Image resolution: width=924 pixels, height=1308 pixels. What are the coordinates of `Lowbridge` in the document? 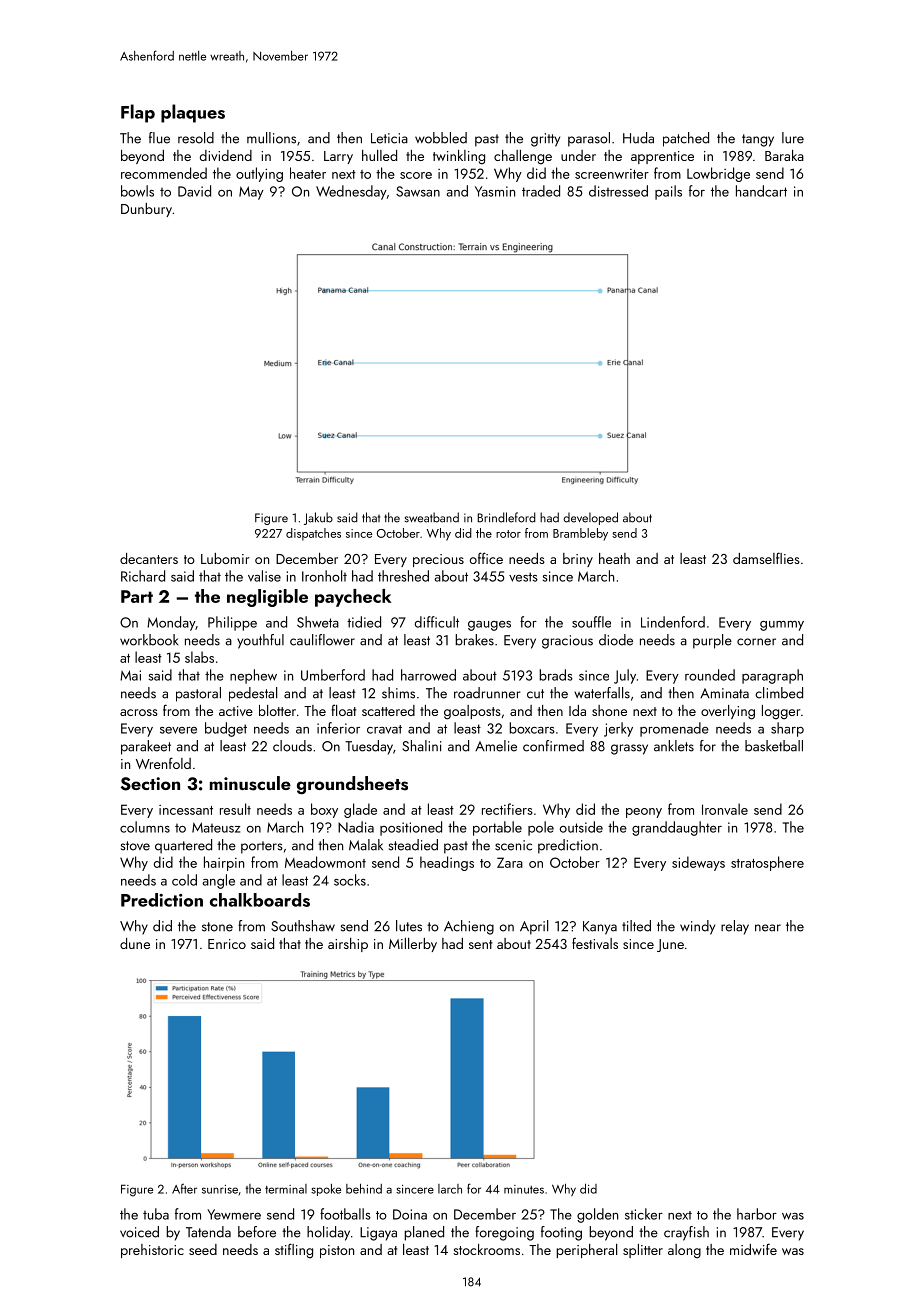 It's located at (718, 174).
